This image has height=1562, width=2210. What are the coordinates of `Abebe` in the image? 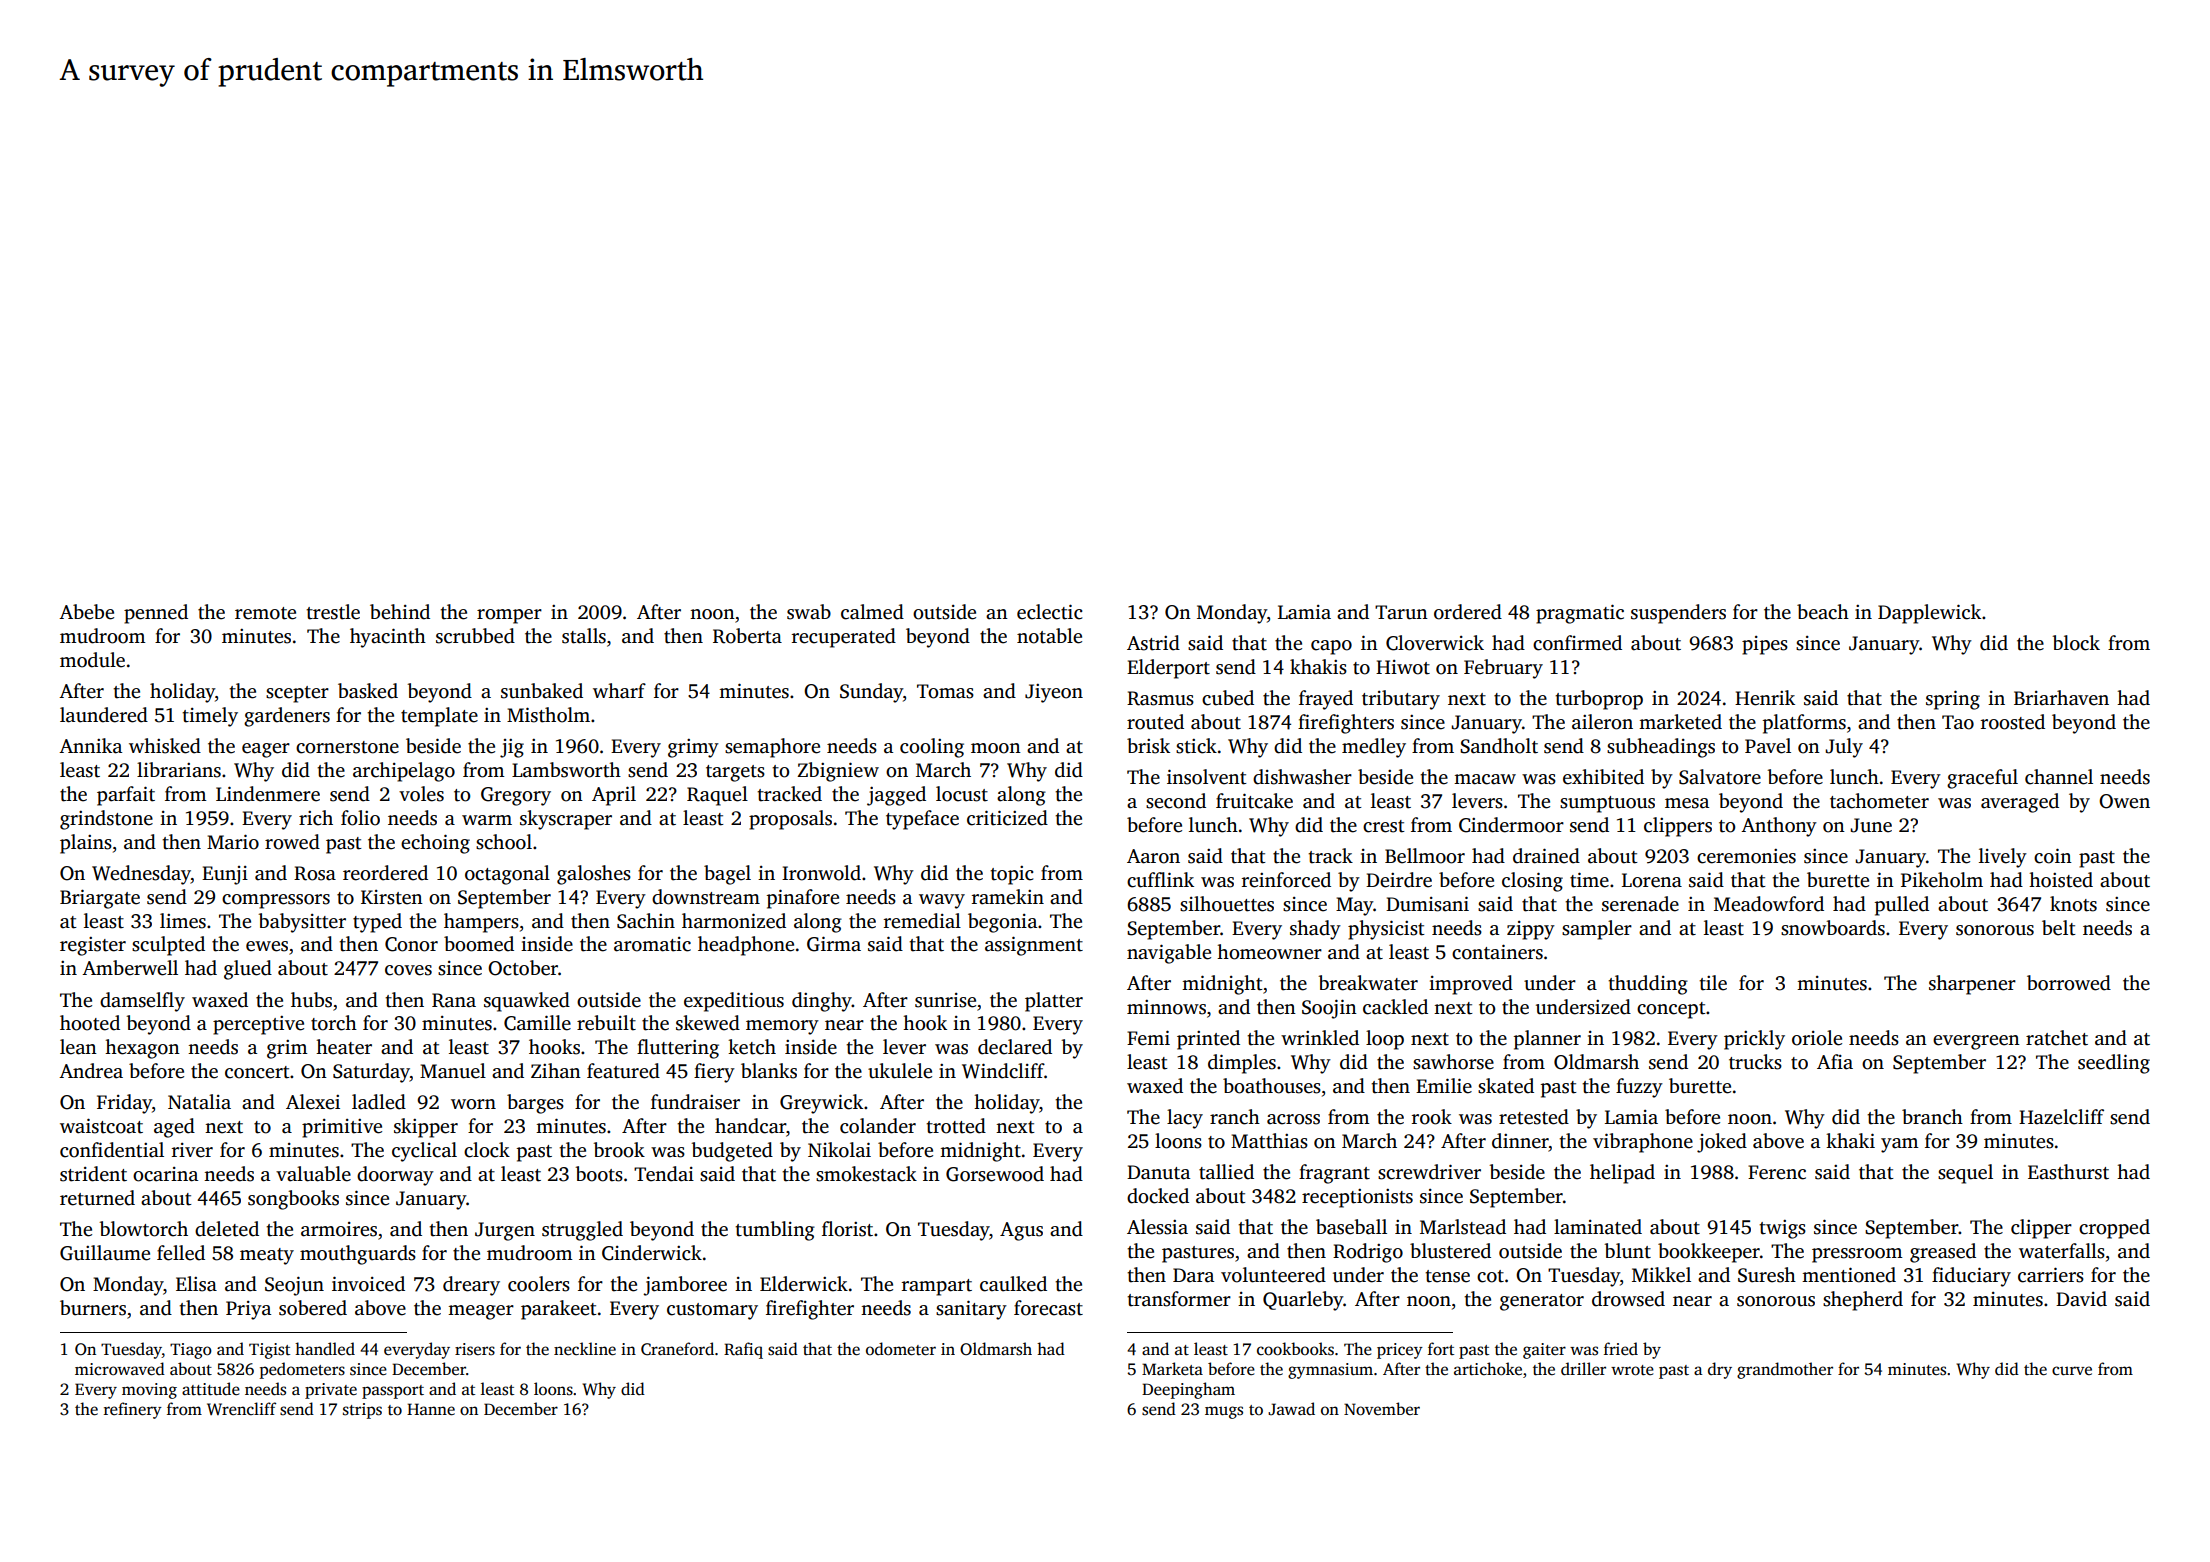 It's located at (86, 612).
